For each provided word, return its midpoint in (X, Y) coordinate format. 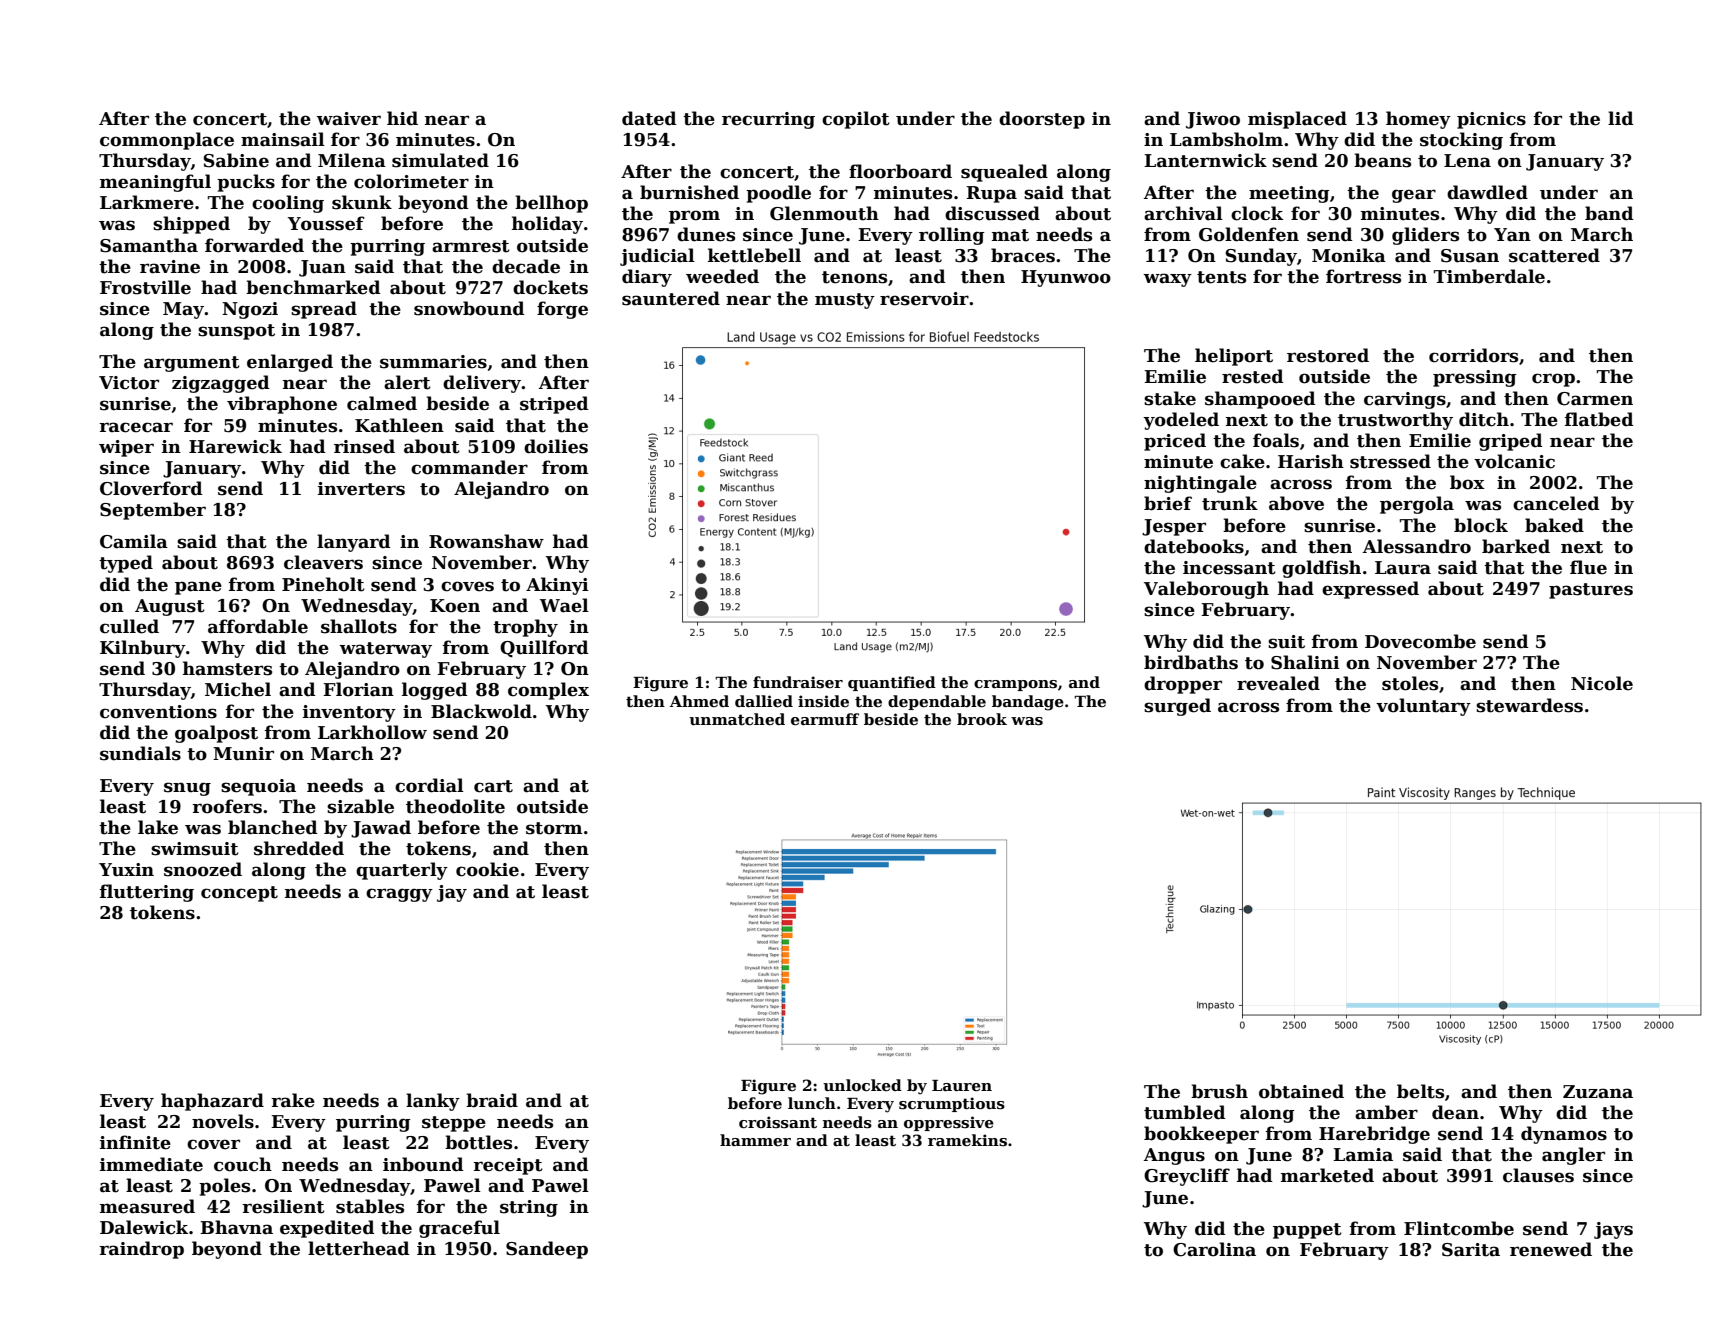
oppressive (949, 1123)
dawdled (1487, 192)
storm (554, 828)
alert (407, 382)
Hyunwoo (1066, 278)
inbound (423, 1164)
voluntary (1423, 707)
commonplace (167, 141)
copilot (856, 120)
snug (187, 789)
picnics (1491, 120)
